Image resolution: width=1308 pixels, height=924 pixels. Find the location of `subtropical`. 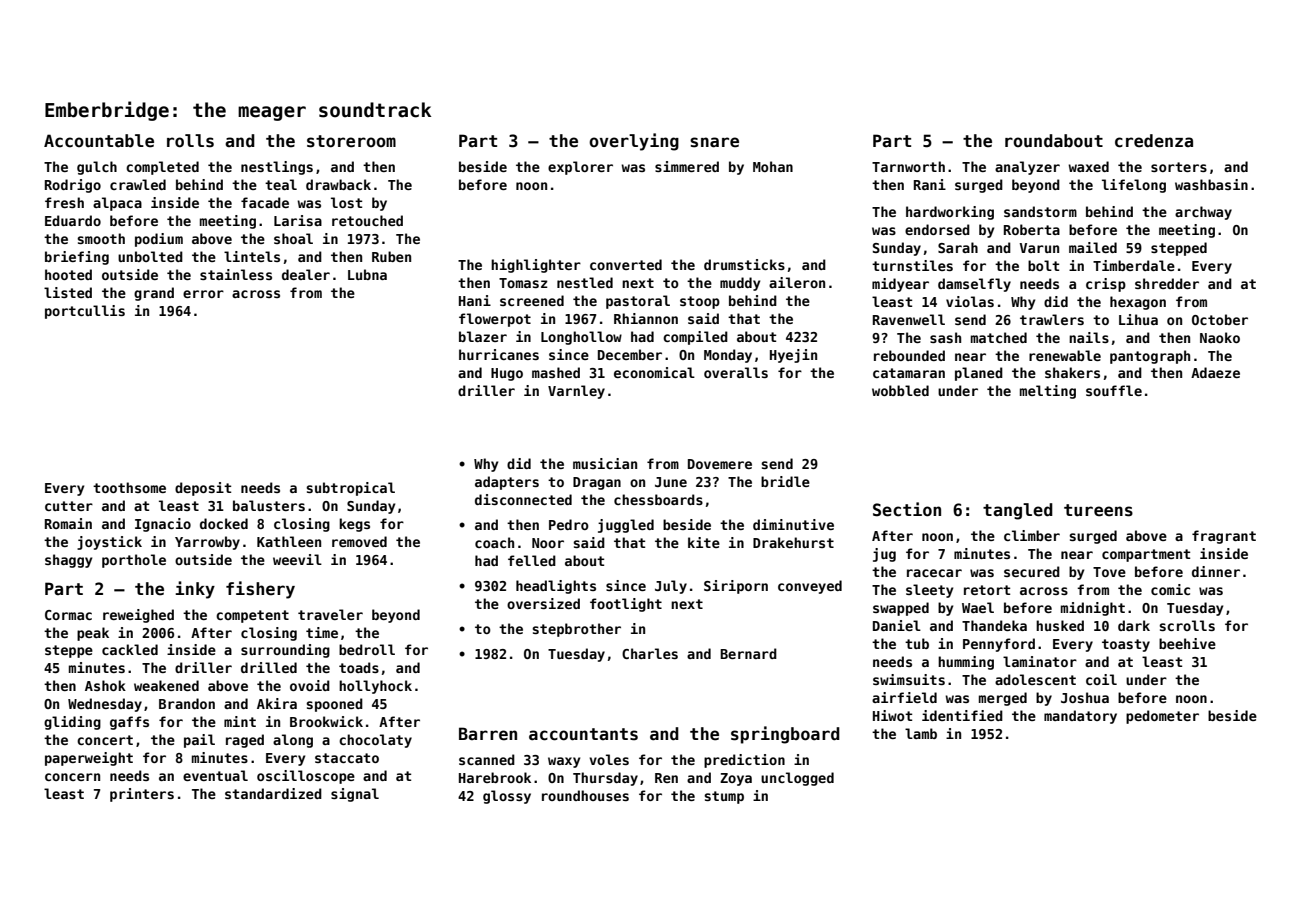

subtropical is located at coordinates (350, 489).
